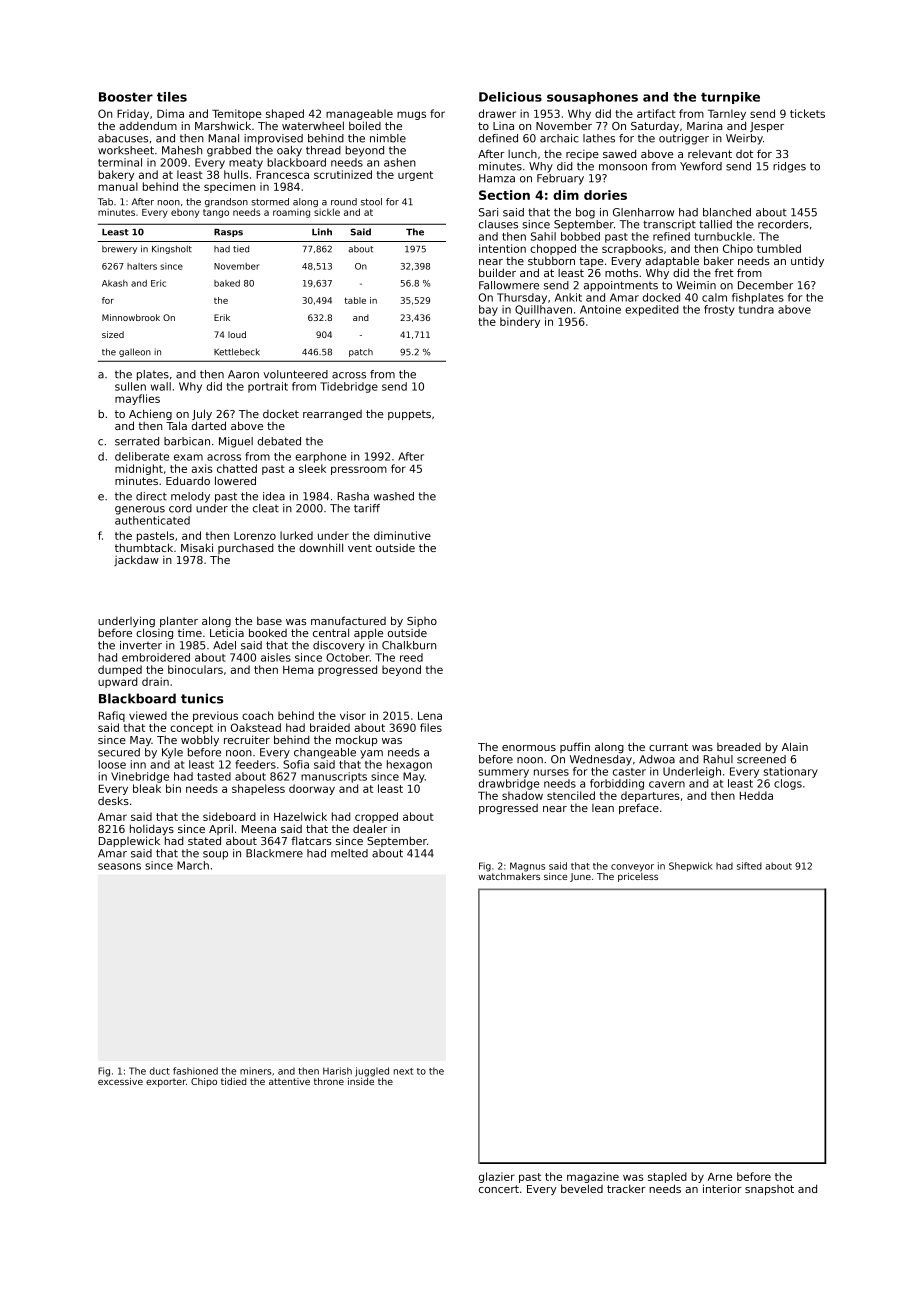  What do you see at coordinates (730, 98) in the screenshot?
I see `turnpike` at bounding box center [730, 98].
